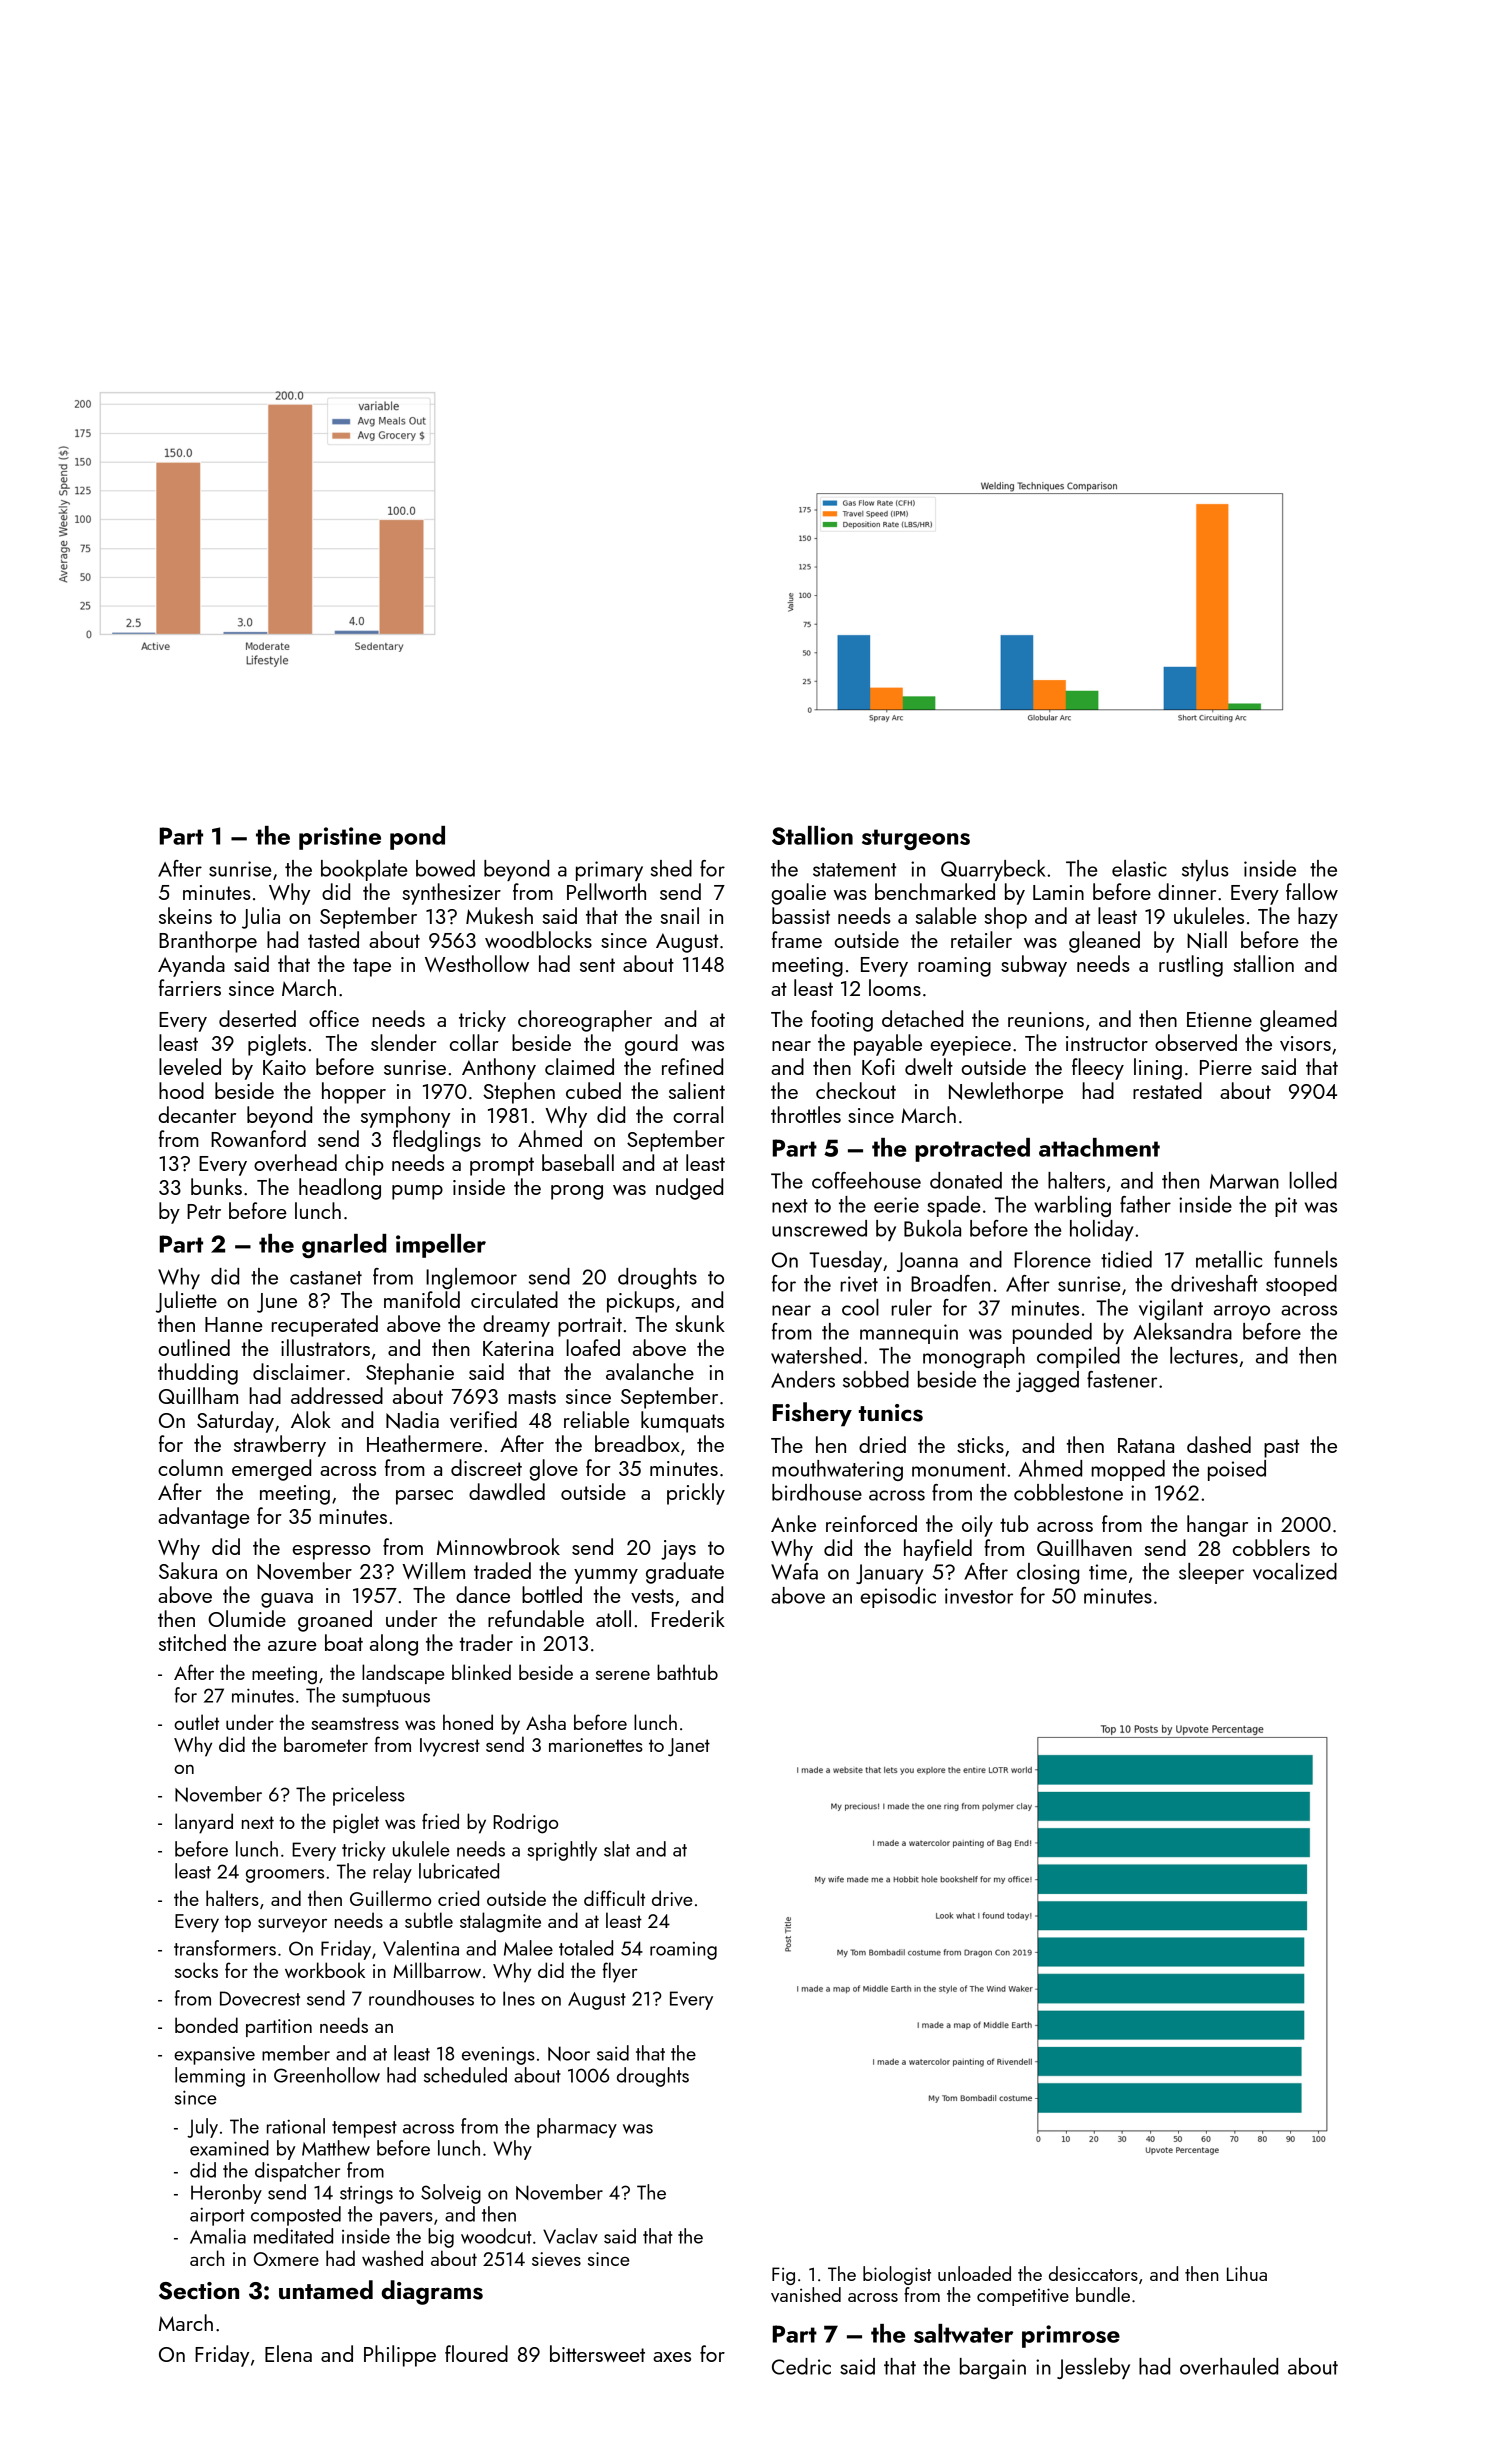 The height and width of the image is (2464, 1496). I want to click on untamed, so click(326, 2290).
